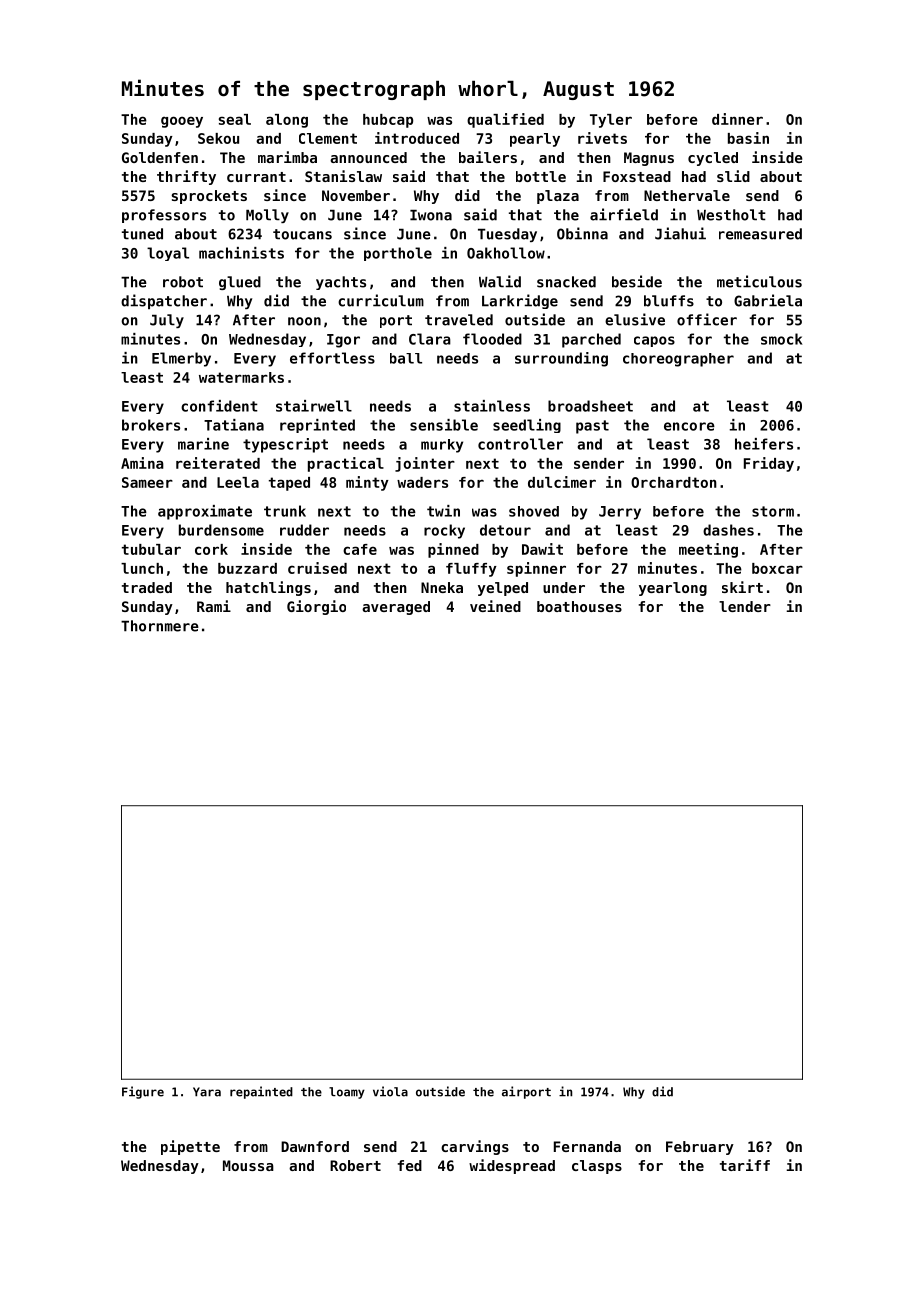  What do you see at coordinates (689, 426) in the document?
I see `encore` at bounding box center [689, 426].
